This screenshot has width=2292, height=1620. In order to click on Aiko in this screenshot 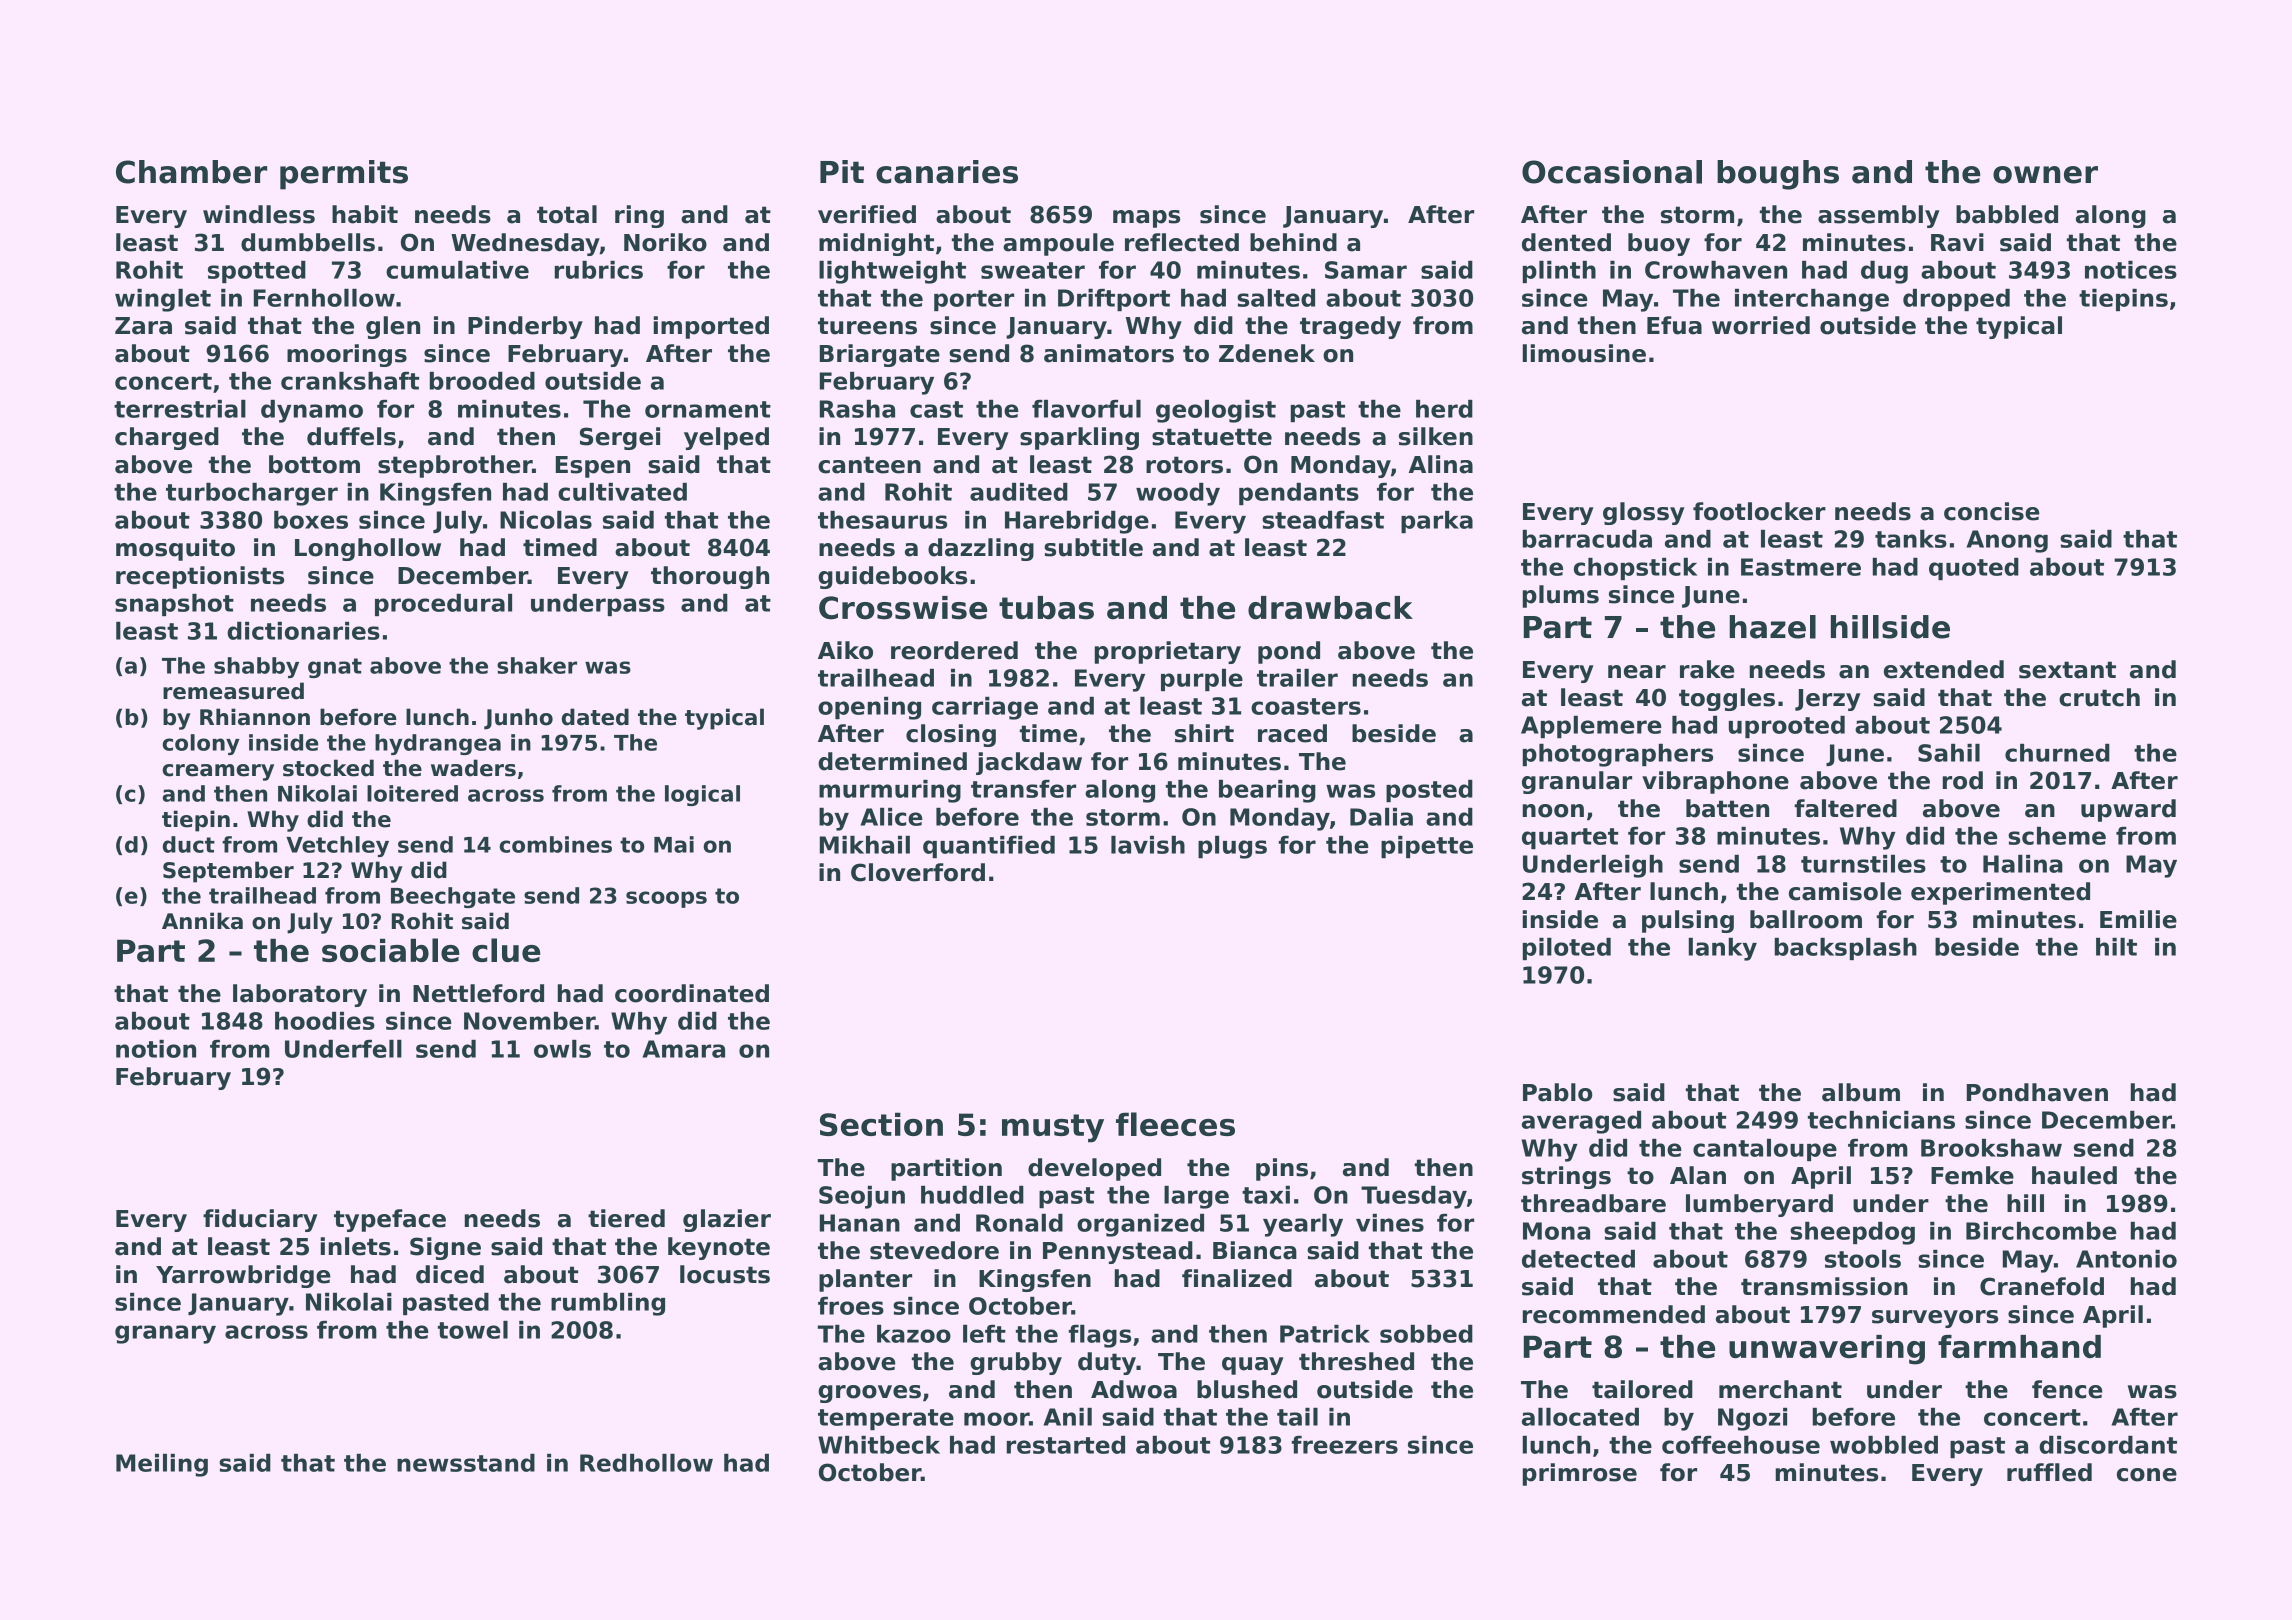, I will do `click(845, 650)`.
